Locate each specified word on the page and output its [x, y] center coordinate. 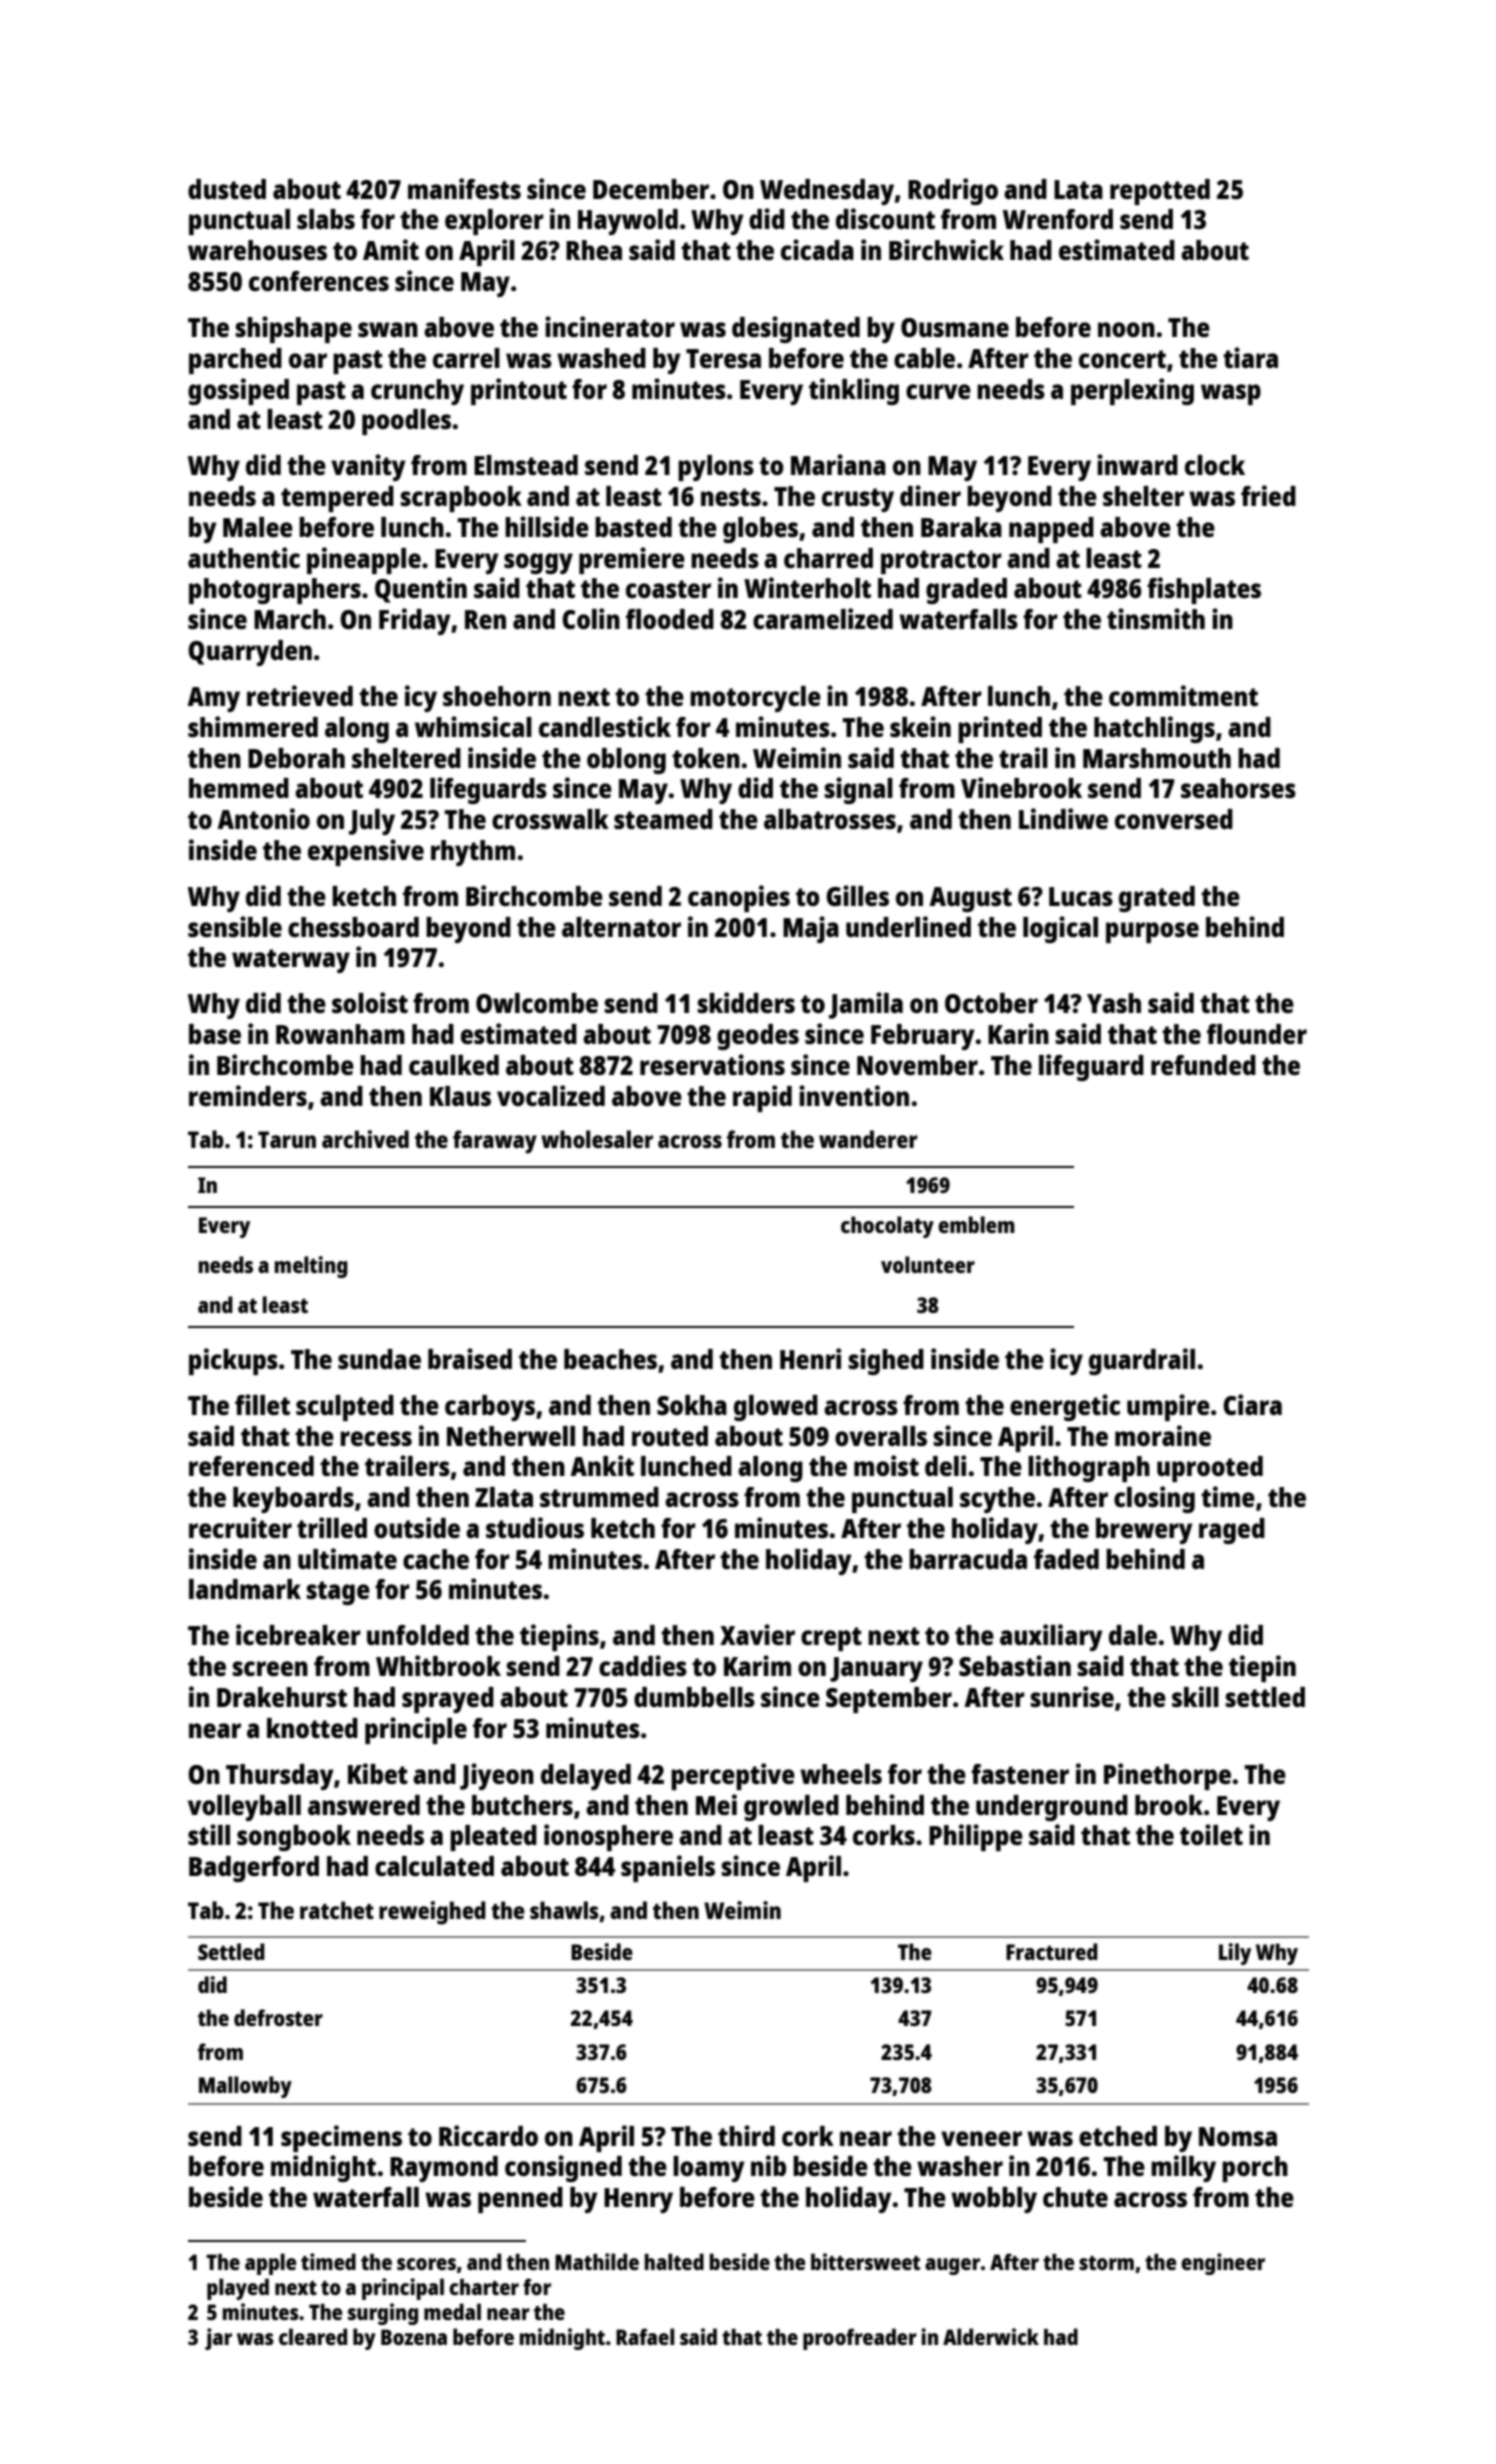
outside [417, 1527]
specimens [341, 2138]
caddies [643, 1665]
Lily [1235, 1954]
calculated [434, 1866]
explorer [494, 222]
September [889, 1700]
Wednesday [827, 192]
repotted [1160, 192]
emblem [976, 1224]
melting [311, 1267]
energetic [1065, 1407]
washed [601, 358]
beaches [610, 1359]
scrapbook [461, 499]
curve [938, 391]
